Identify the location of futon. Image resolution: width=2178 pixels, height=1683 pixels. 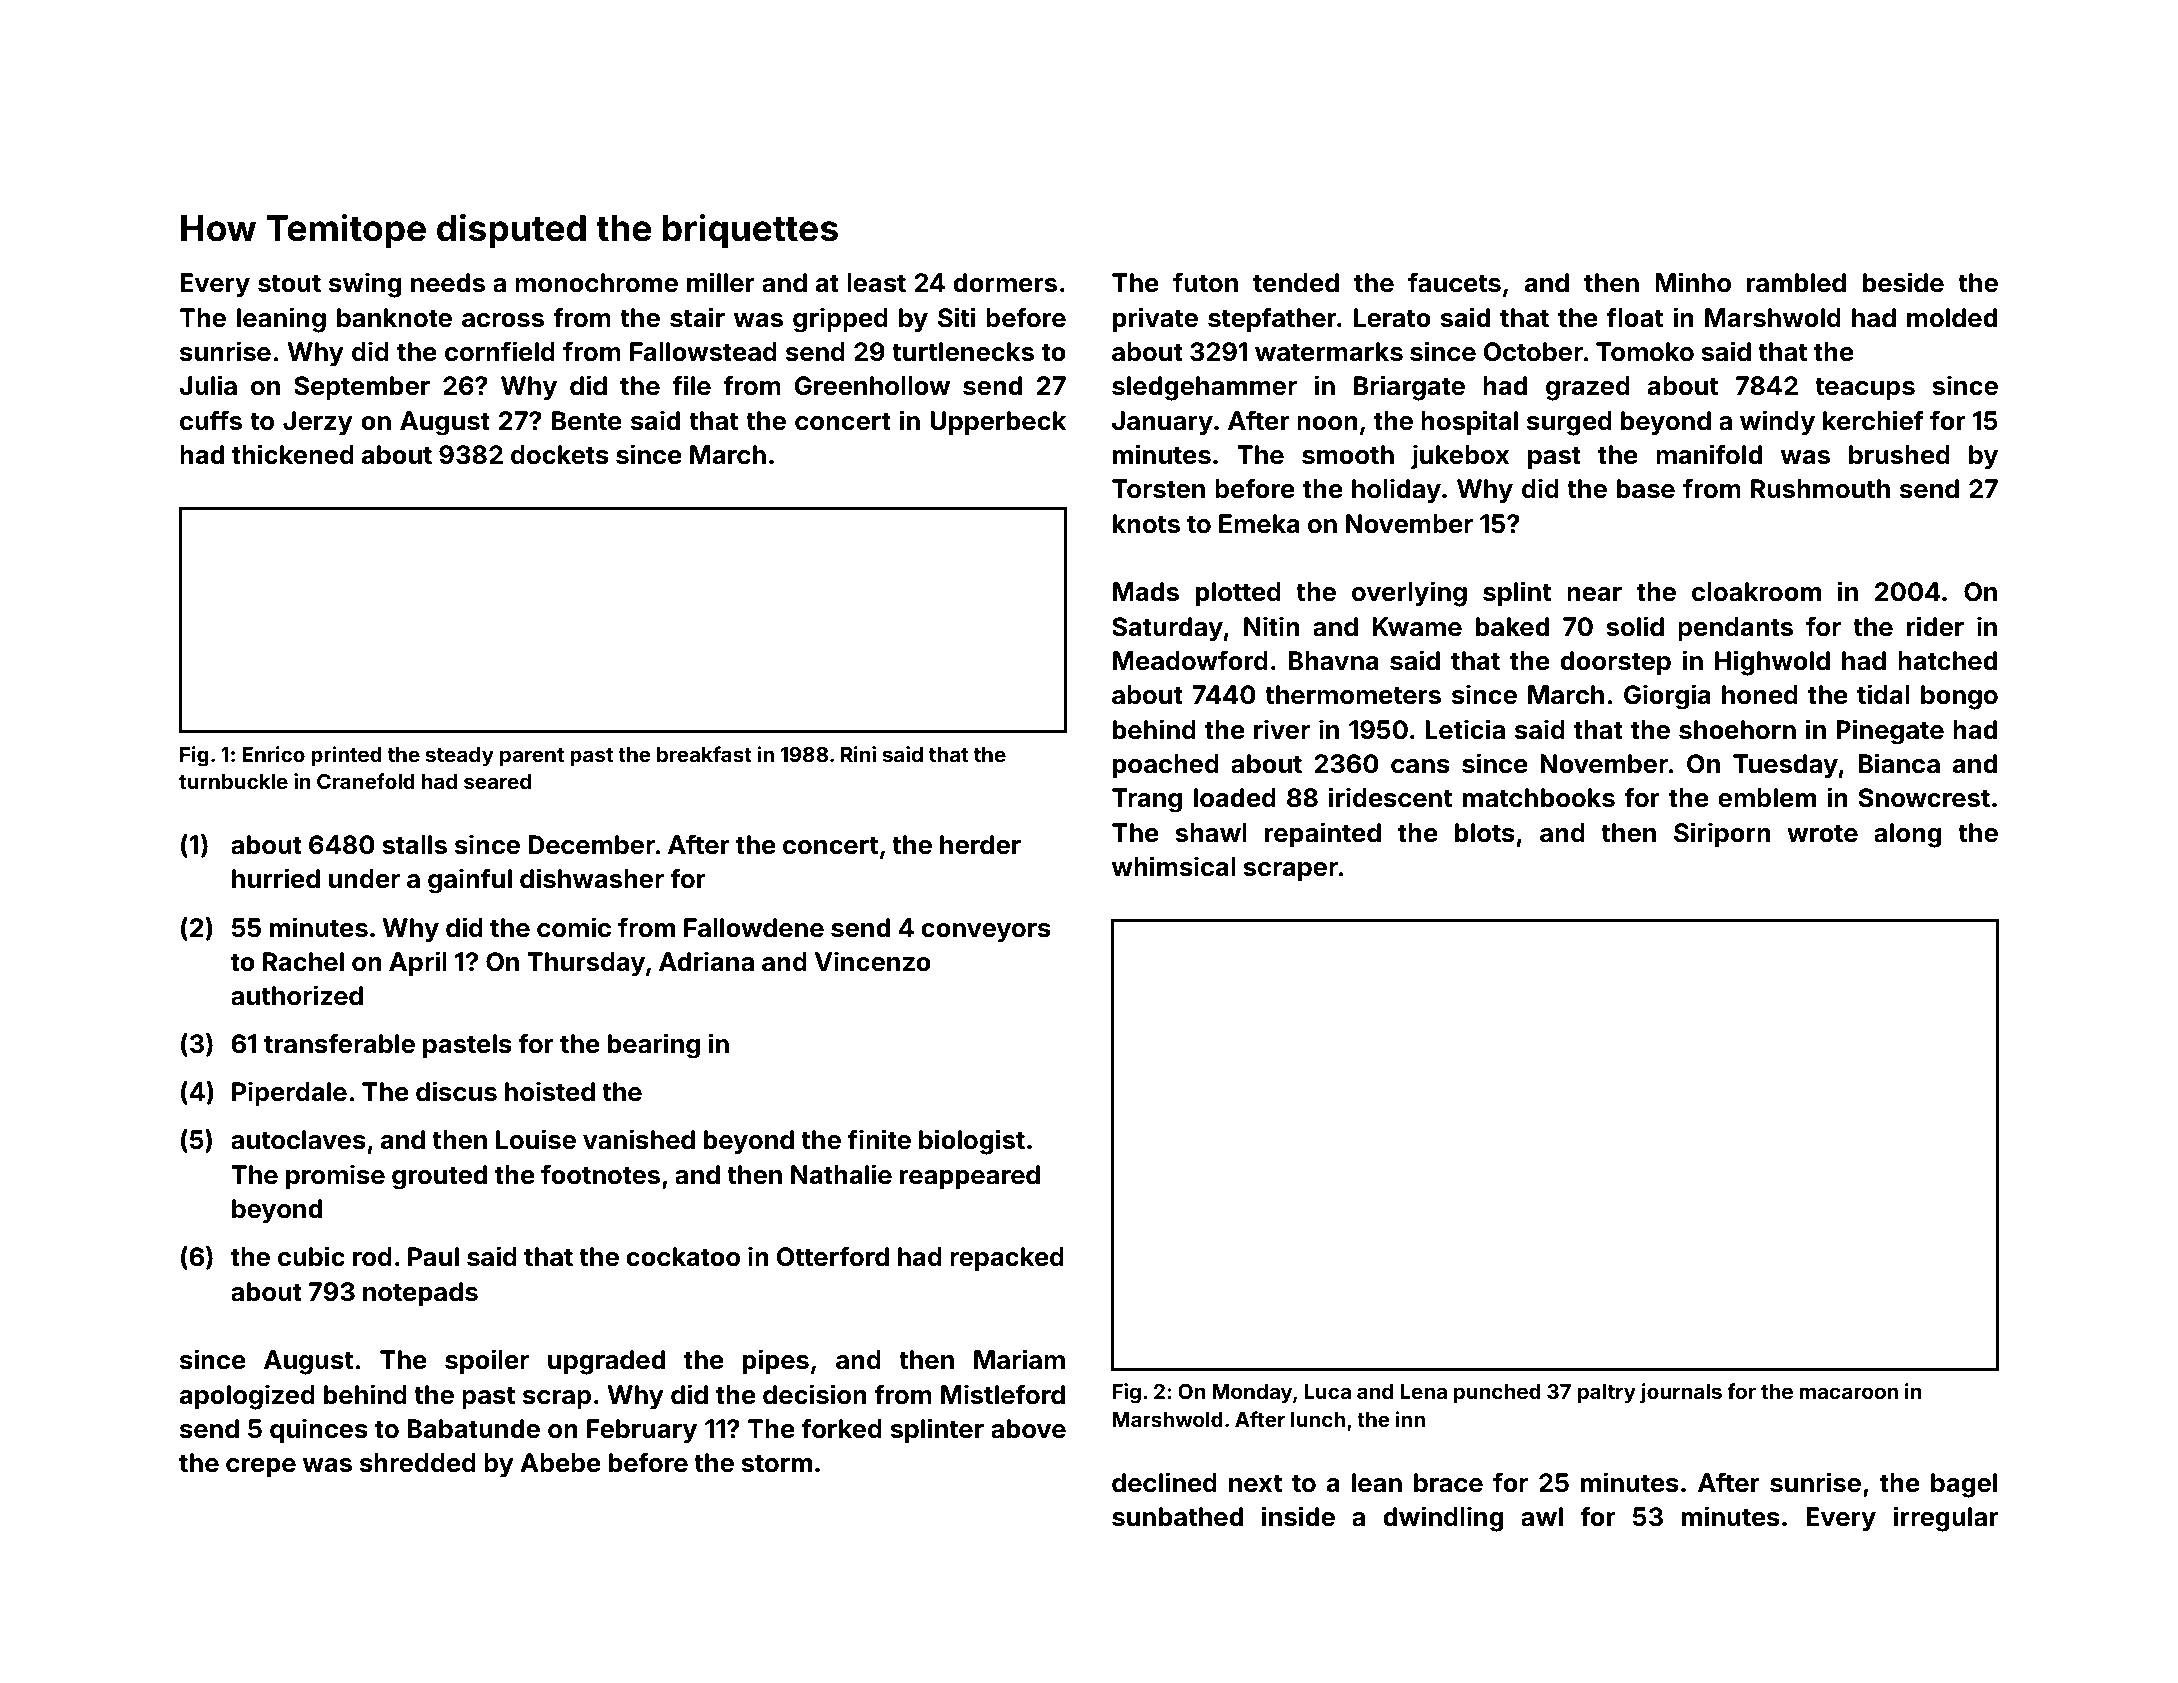
(1205, 282).
